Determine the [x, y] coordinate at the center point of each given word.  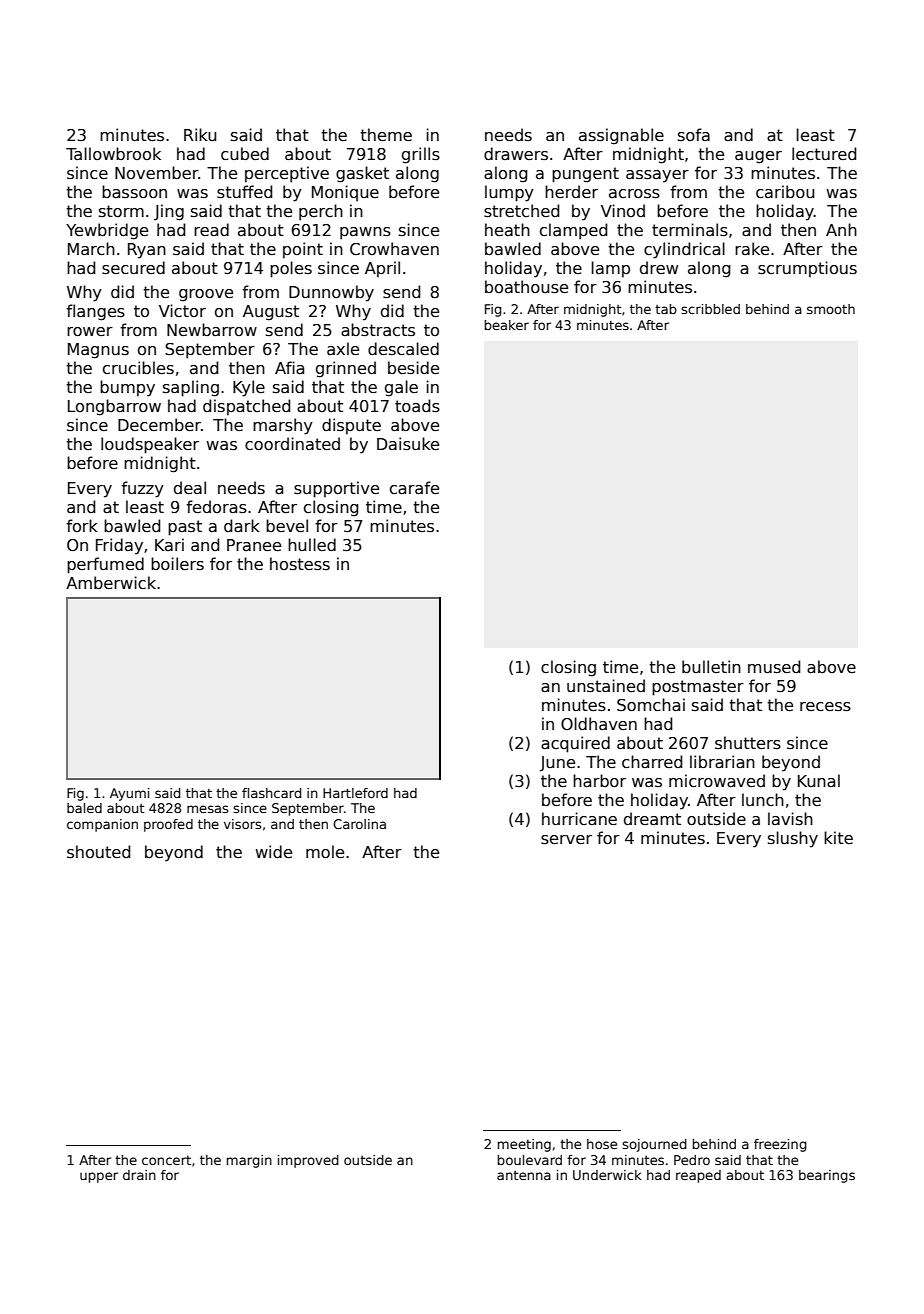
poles [291, 269]
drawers [516, 154]
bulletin [711, 666]
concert [166, 1160]
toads [417, 406]
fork [82, 525]
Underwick [607, 1175]
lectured [824, 153]
